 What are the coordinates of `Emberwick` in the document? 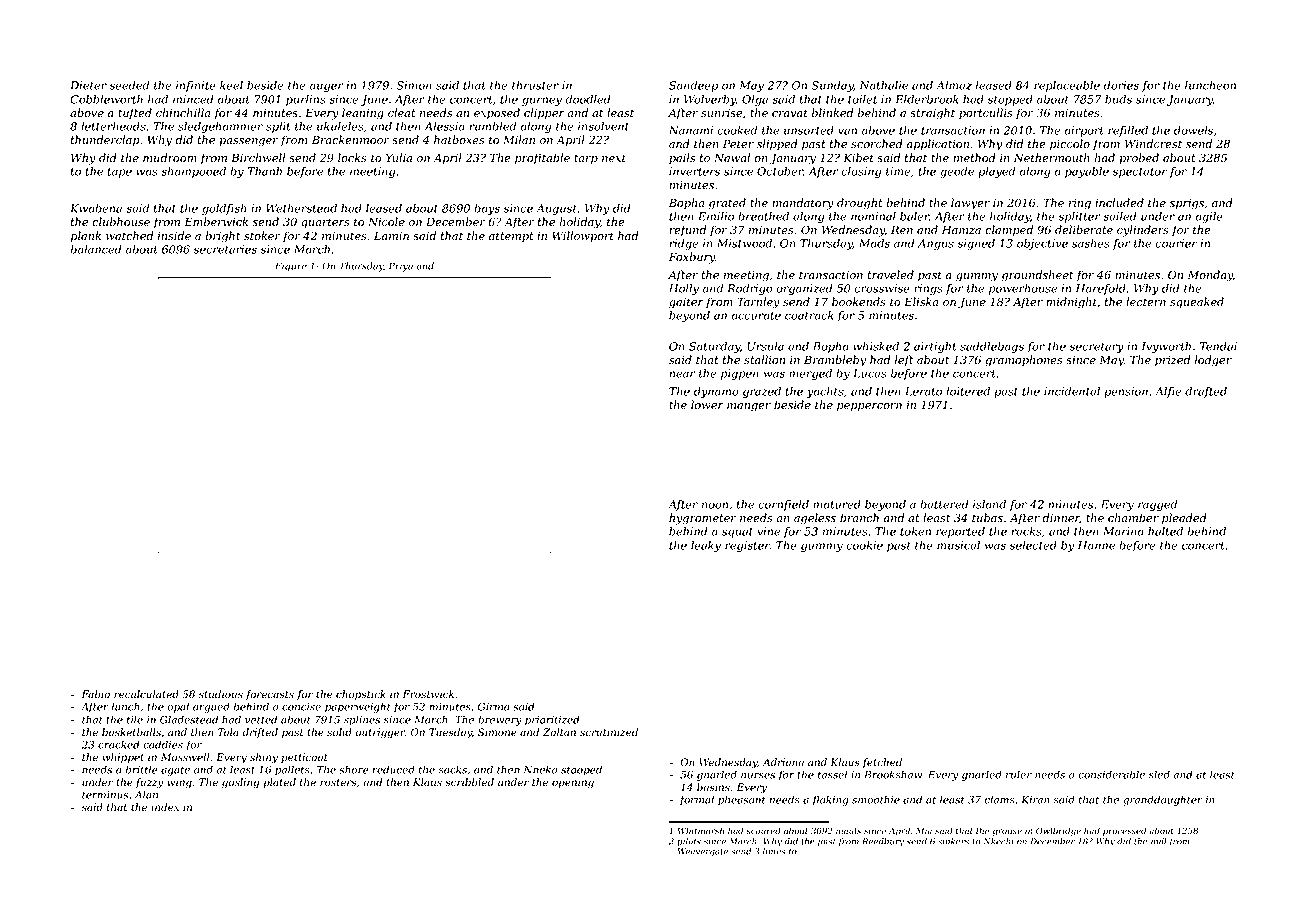 It's located at (216, 222).
